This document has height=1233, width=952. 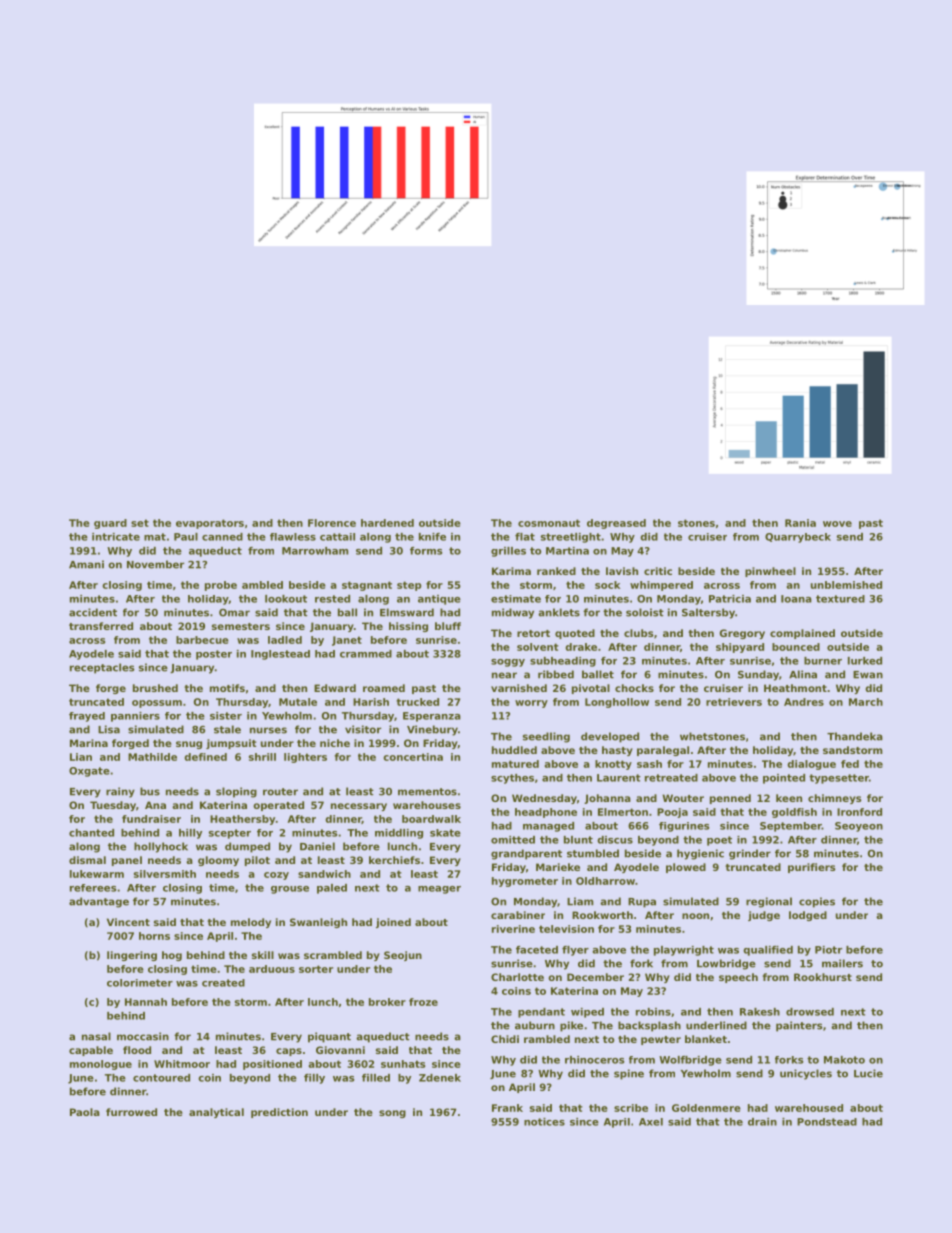 What do you see at coordinates (513, 929) in the document?
I see `riverine` at bounding box center [513, 929].
